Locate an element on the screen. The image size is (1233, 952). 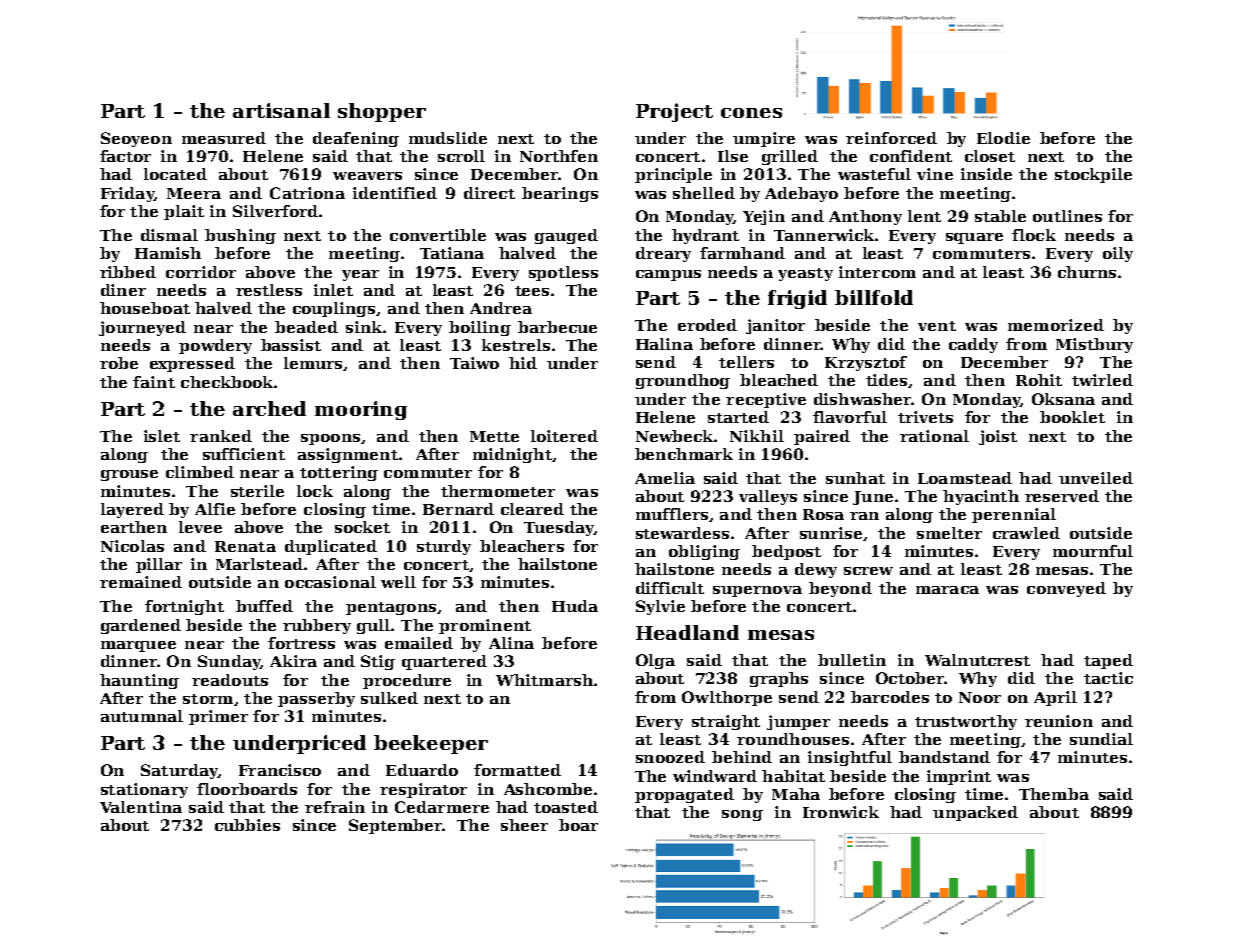
tides is located at coordinates (886, 380).
